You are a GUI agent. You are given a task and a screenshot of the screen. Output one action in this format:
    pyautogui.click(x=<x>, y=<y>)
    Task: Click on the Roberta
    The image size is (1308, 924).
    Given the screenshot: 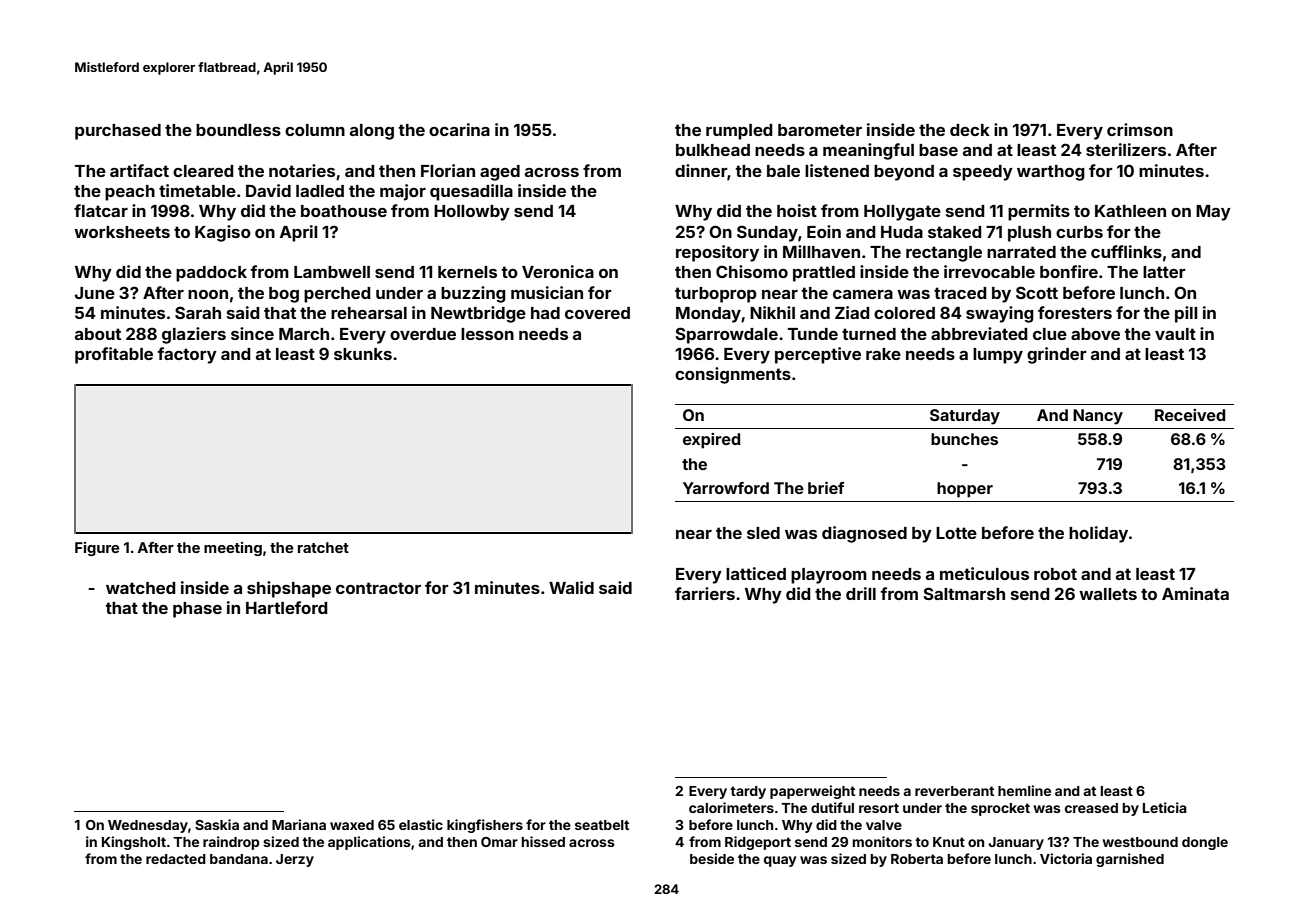 What is the action you would take?
    pyautogui.click(x=917, y=859)
